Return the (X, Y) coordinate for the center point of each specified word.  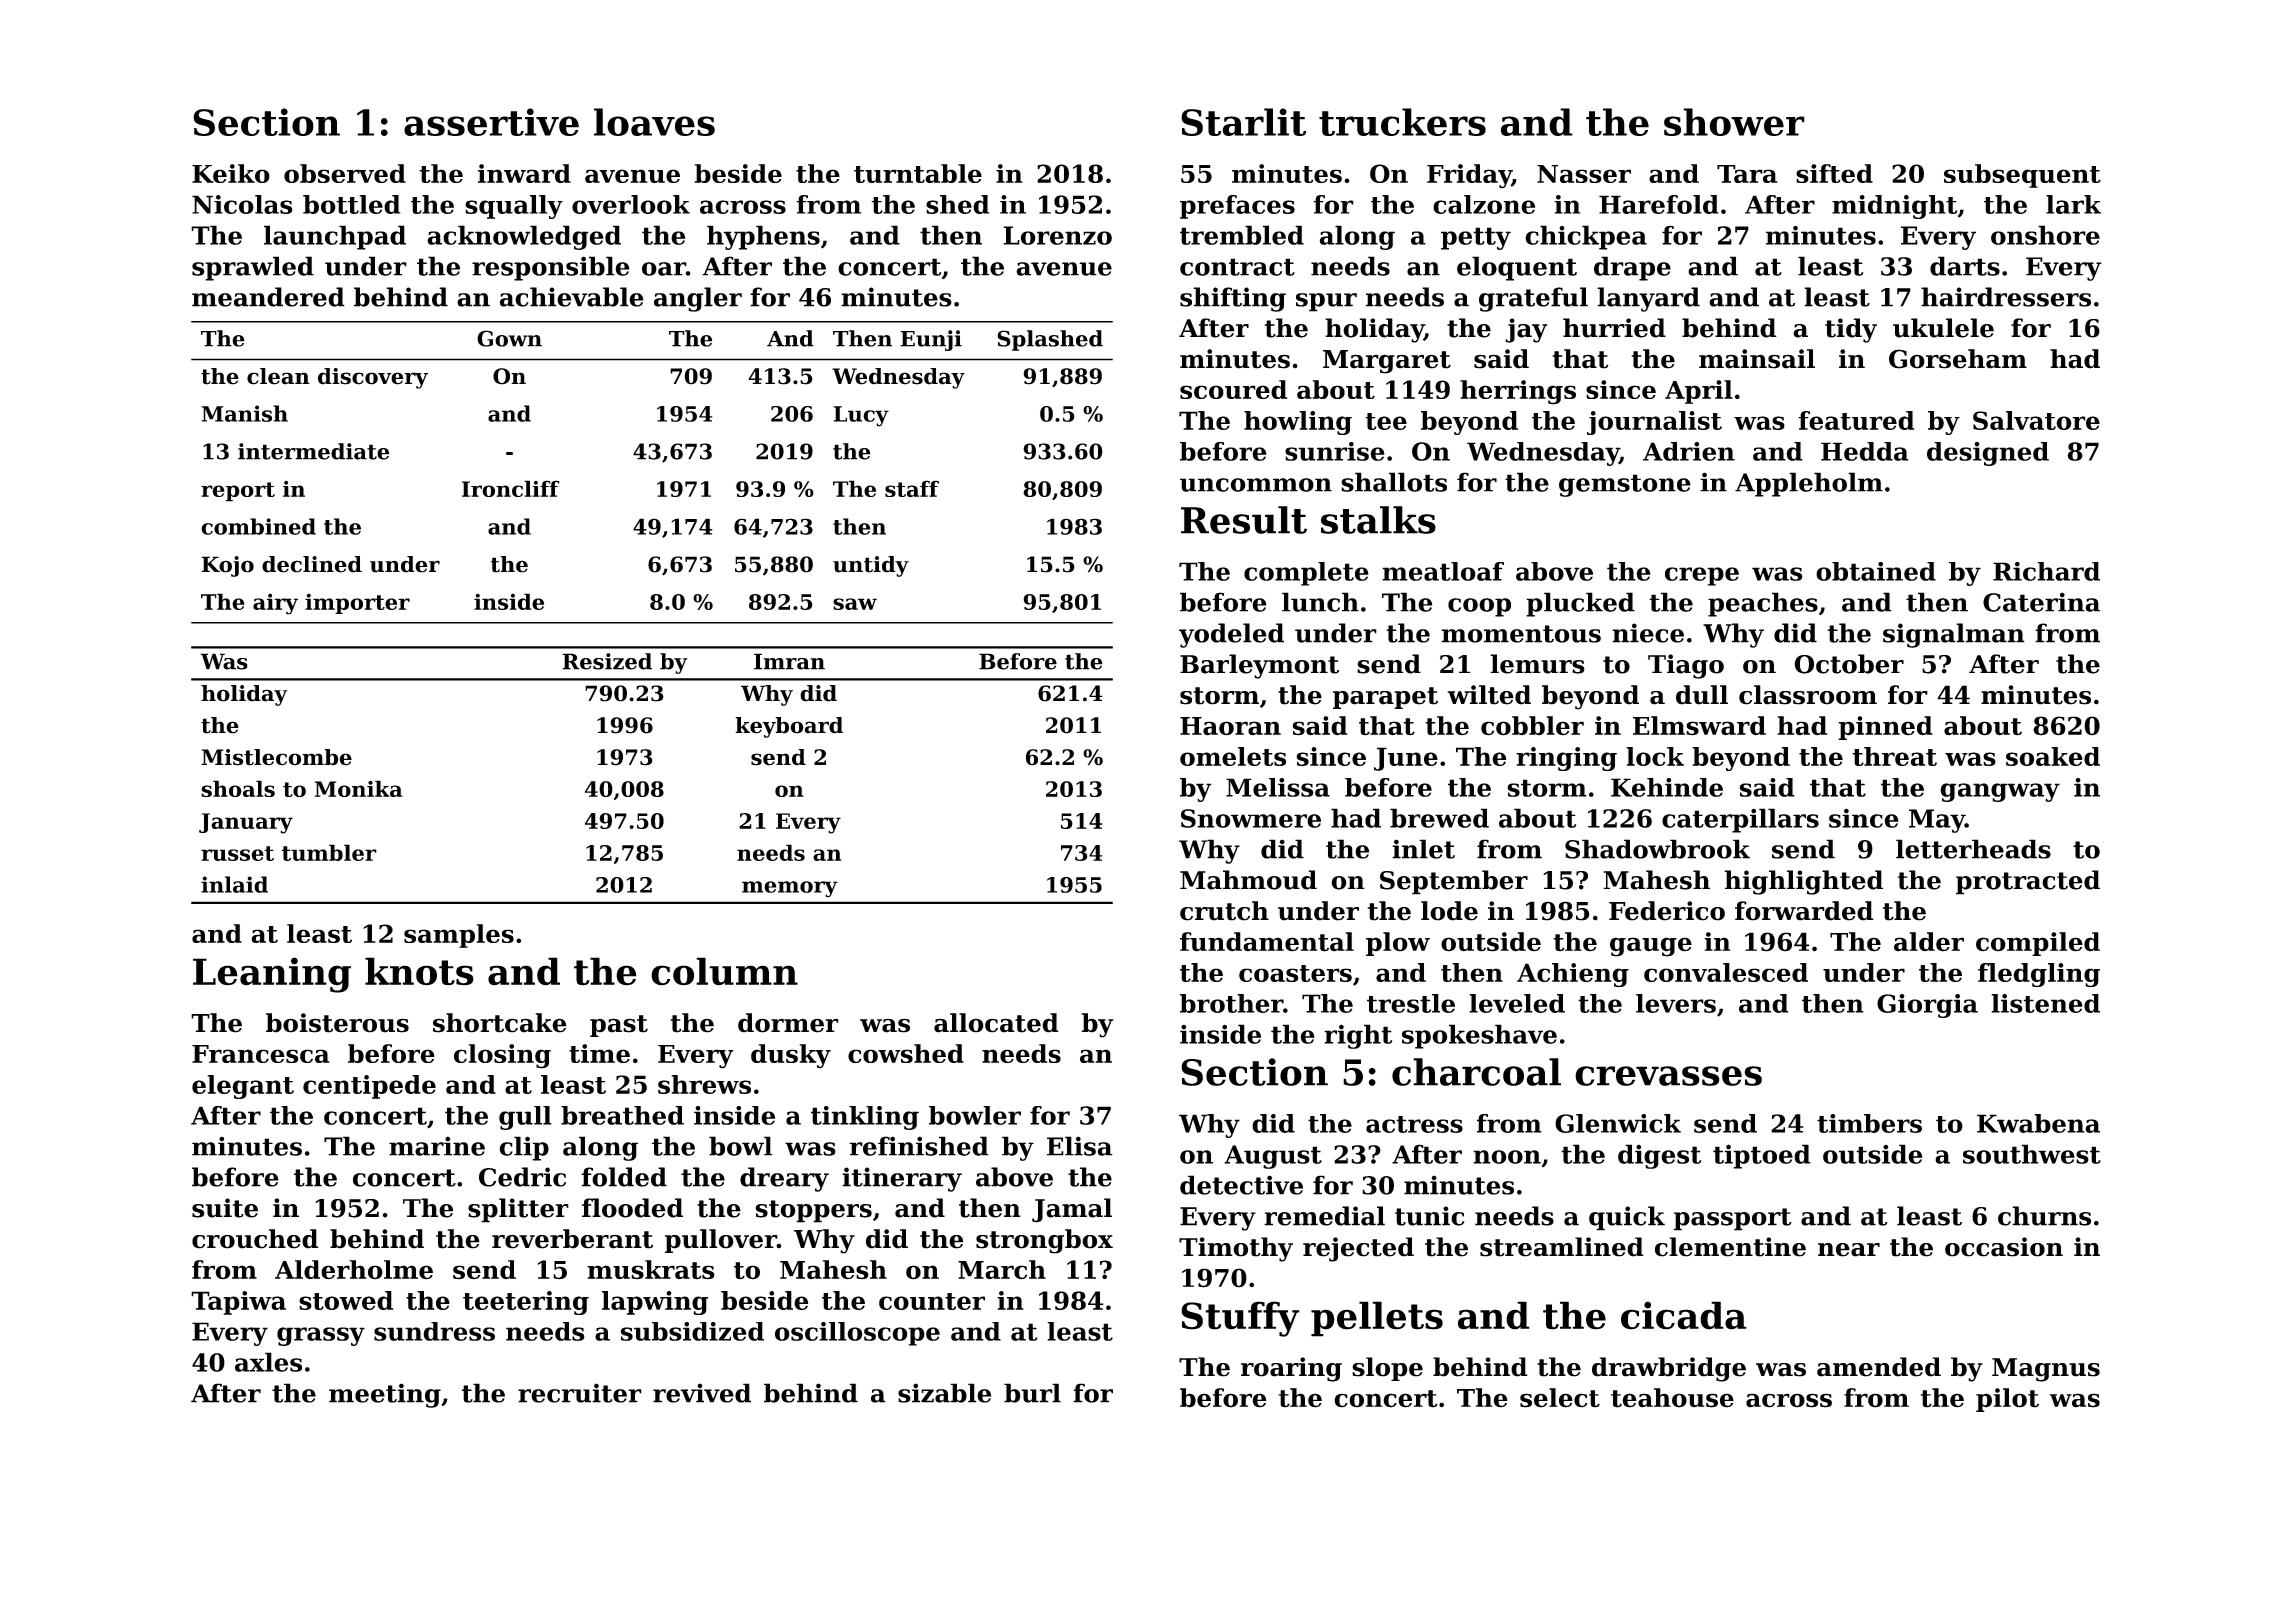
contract (1237, 267)
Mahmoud (1248, 880)
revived (702, 1393)
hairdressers (2006, 297)
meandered (268, 297)
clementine (1730, 1247)
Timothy (1236, 1249)
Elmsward (1699, 726)
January (246, 823)
